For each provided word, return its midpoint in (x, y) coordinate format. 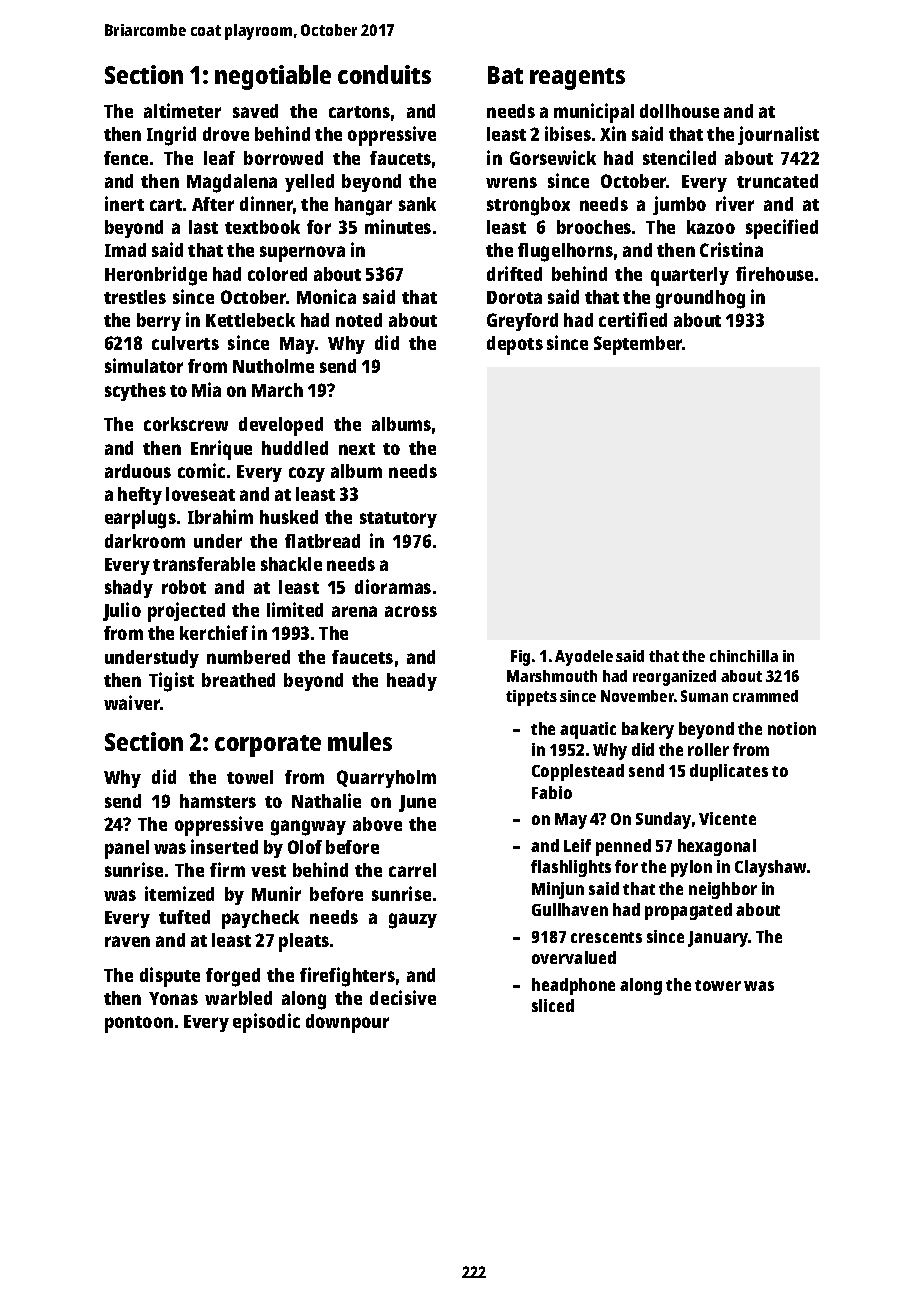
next (357, 449)
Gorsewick (553, 157)
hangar (363, 206)
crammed (765, 696)
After (213, 204)
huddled (295, 448)
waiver (132, 702)
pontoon (139, 1024)
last (203, 227)
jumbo (679, 205)
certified (633, 319)
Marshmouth (552, 676)
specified (782, 229)
